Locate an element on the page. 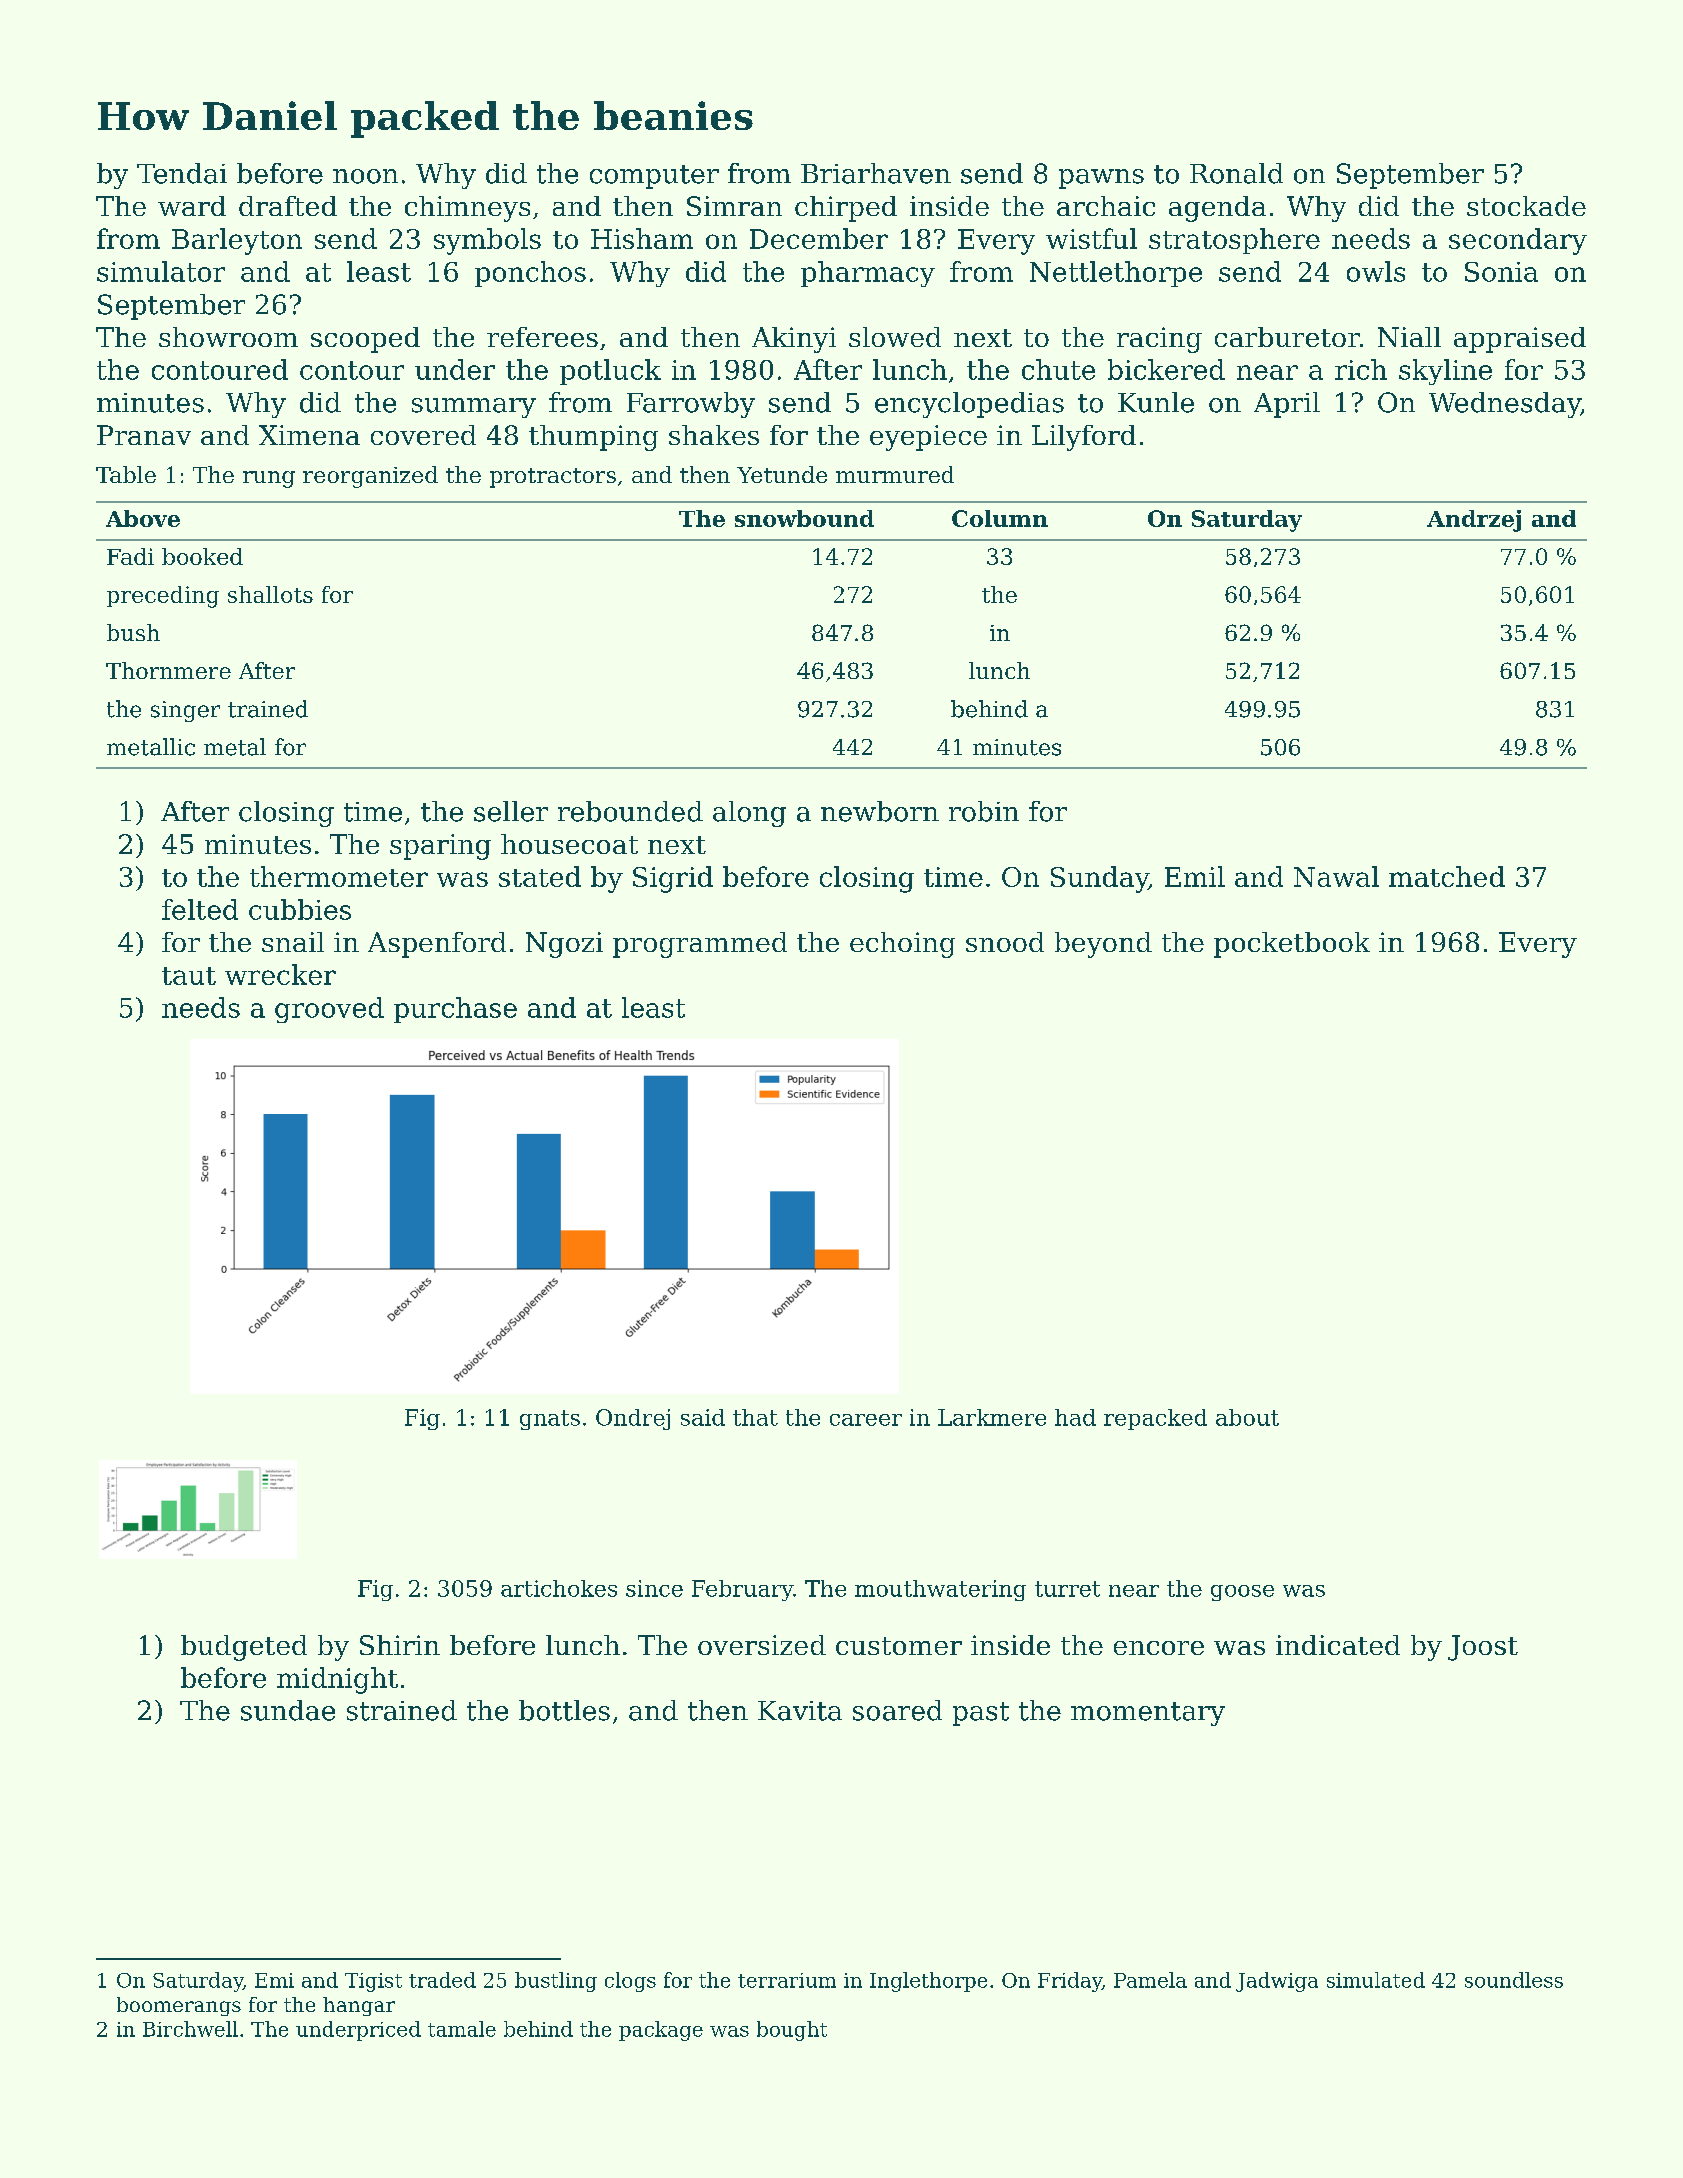 Image resolution: width=1683 pixels, height=2178 pixels. matched is located at coordinates (1447, 876).
